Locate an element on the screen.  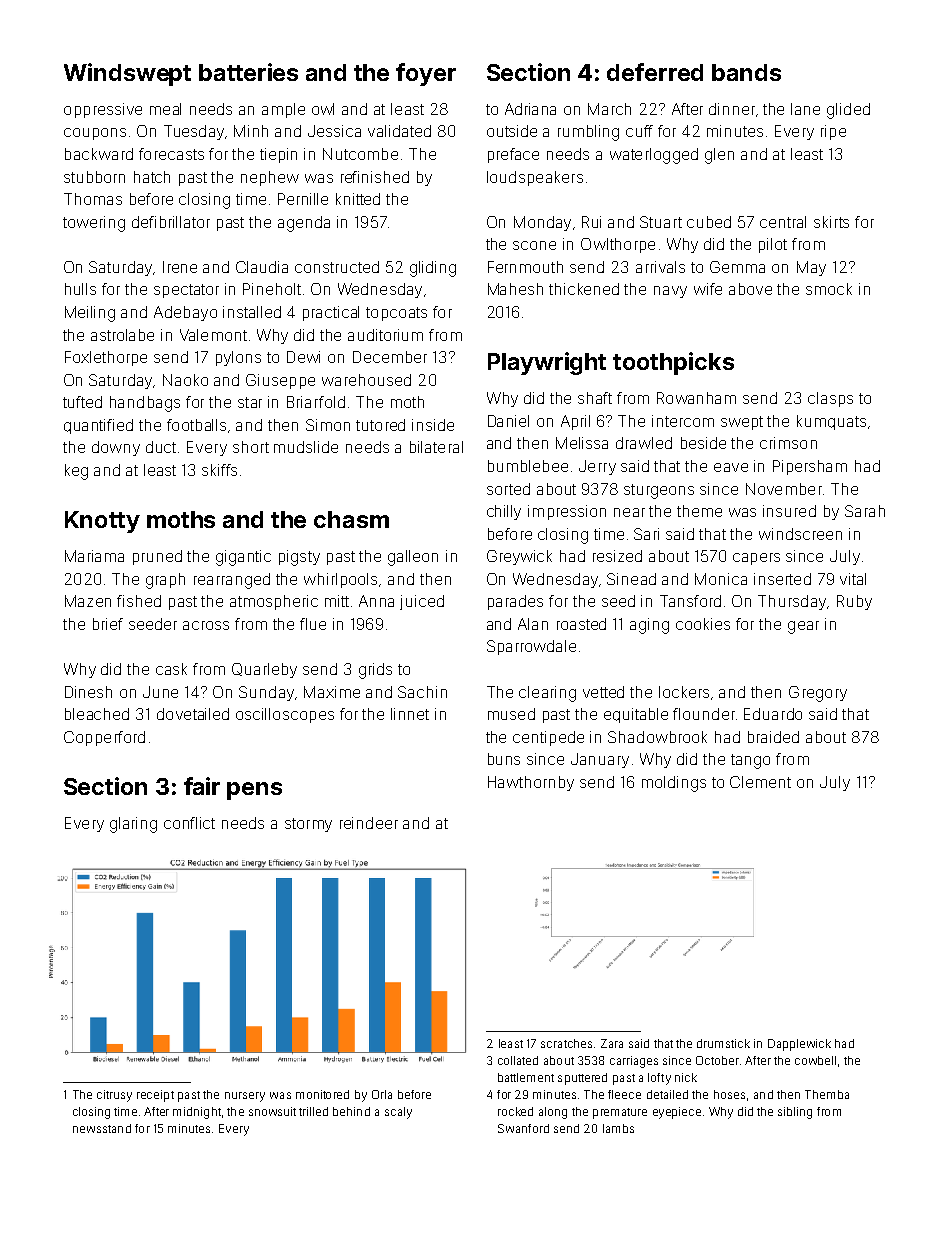
Jessica is located at coordinates (334, 131).
